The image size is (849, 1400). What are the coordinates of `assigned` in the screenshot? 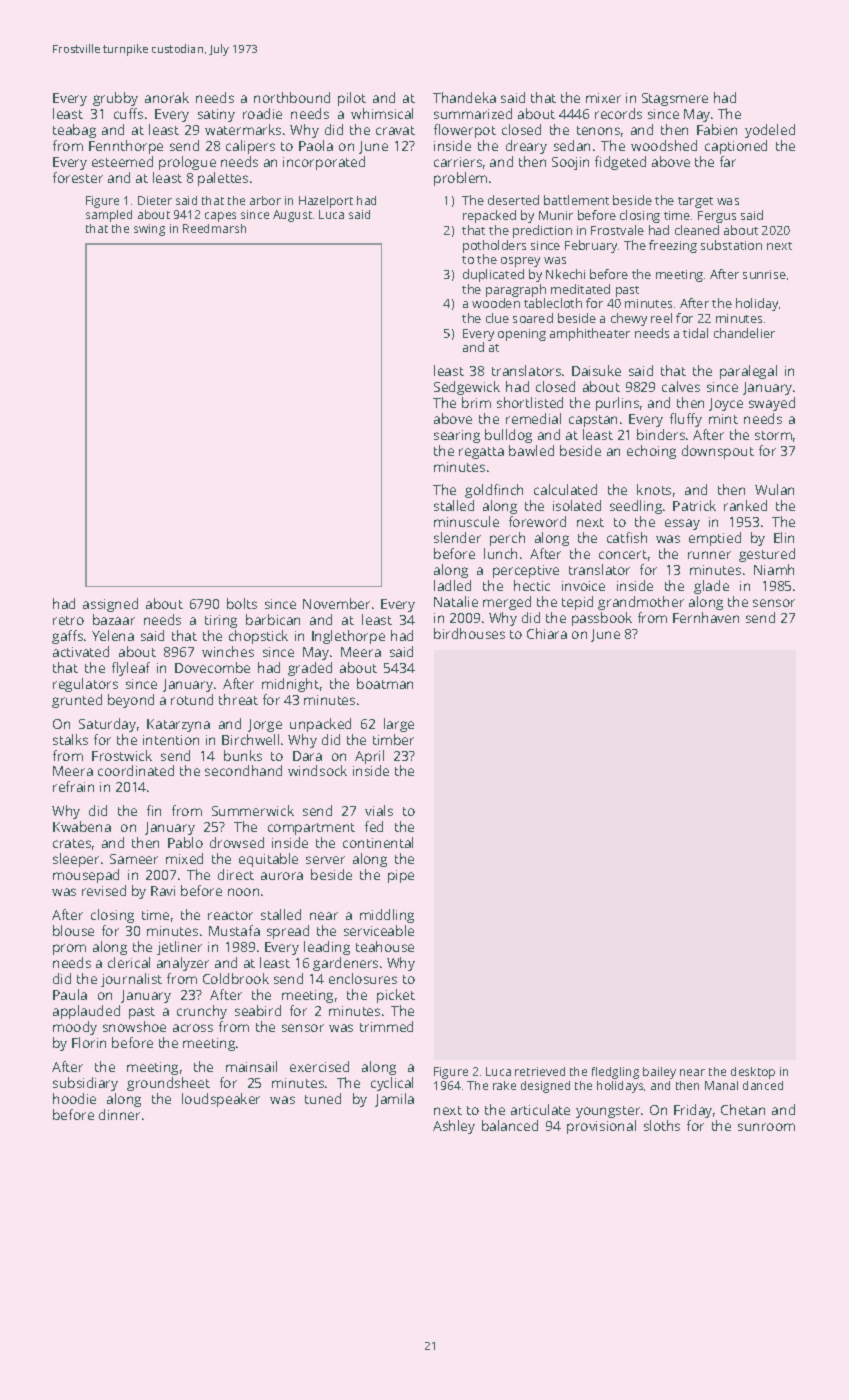 It's located at (110, 605).
